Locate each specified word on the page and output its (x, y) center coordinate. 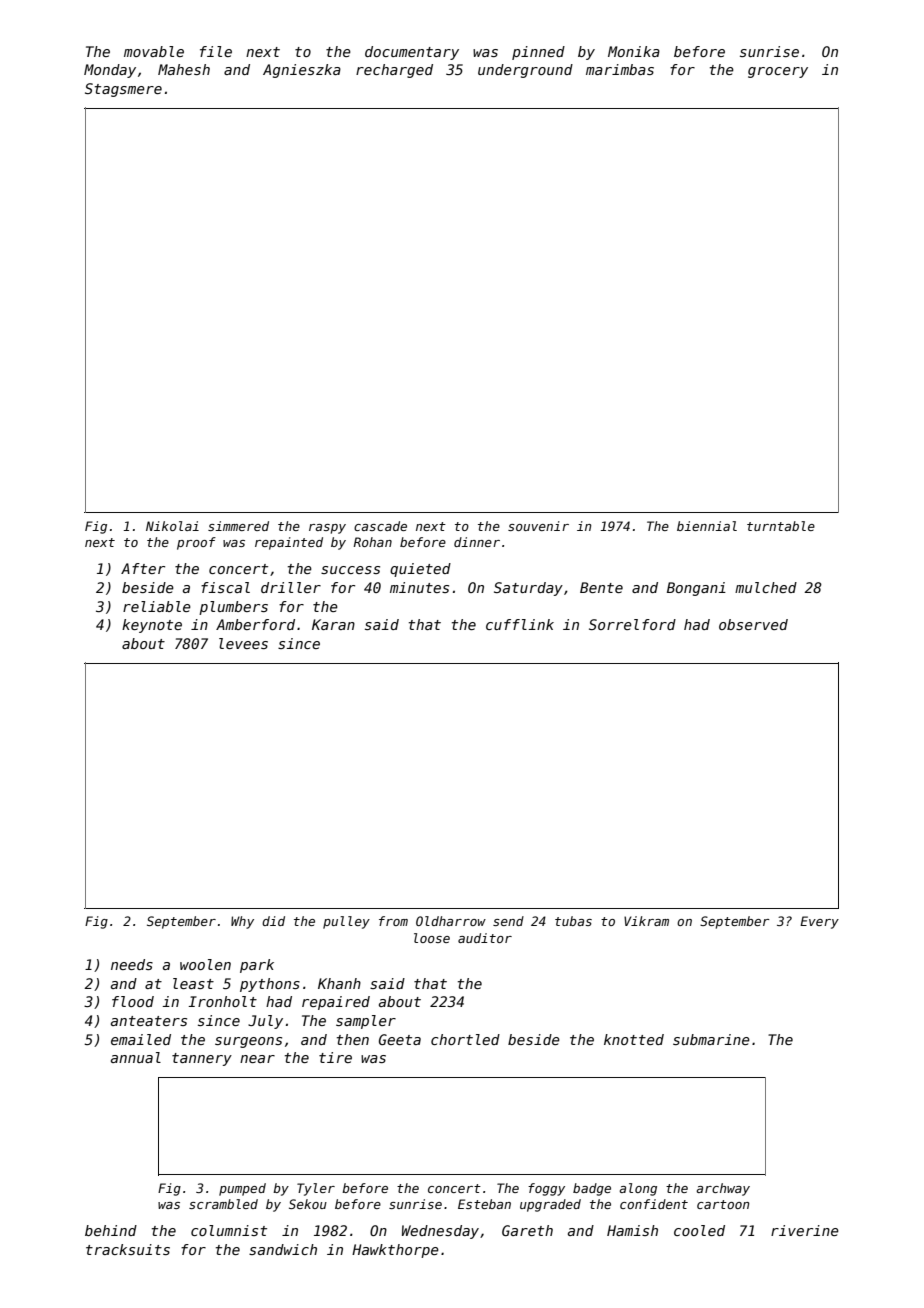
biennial (707, 526)
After (143, 568)
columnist (229, 1230)
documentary (412, 53)
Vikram (646, 921)
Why (242, 922)
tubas (573, 921)
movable (154, 51)
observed (753, 624)
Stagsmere (123, 90)
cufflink (520, 624)
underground (525, 71)
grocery (778, 72)
